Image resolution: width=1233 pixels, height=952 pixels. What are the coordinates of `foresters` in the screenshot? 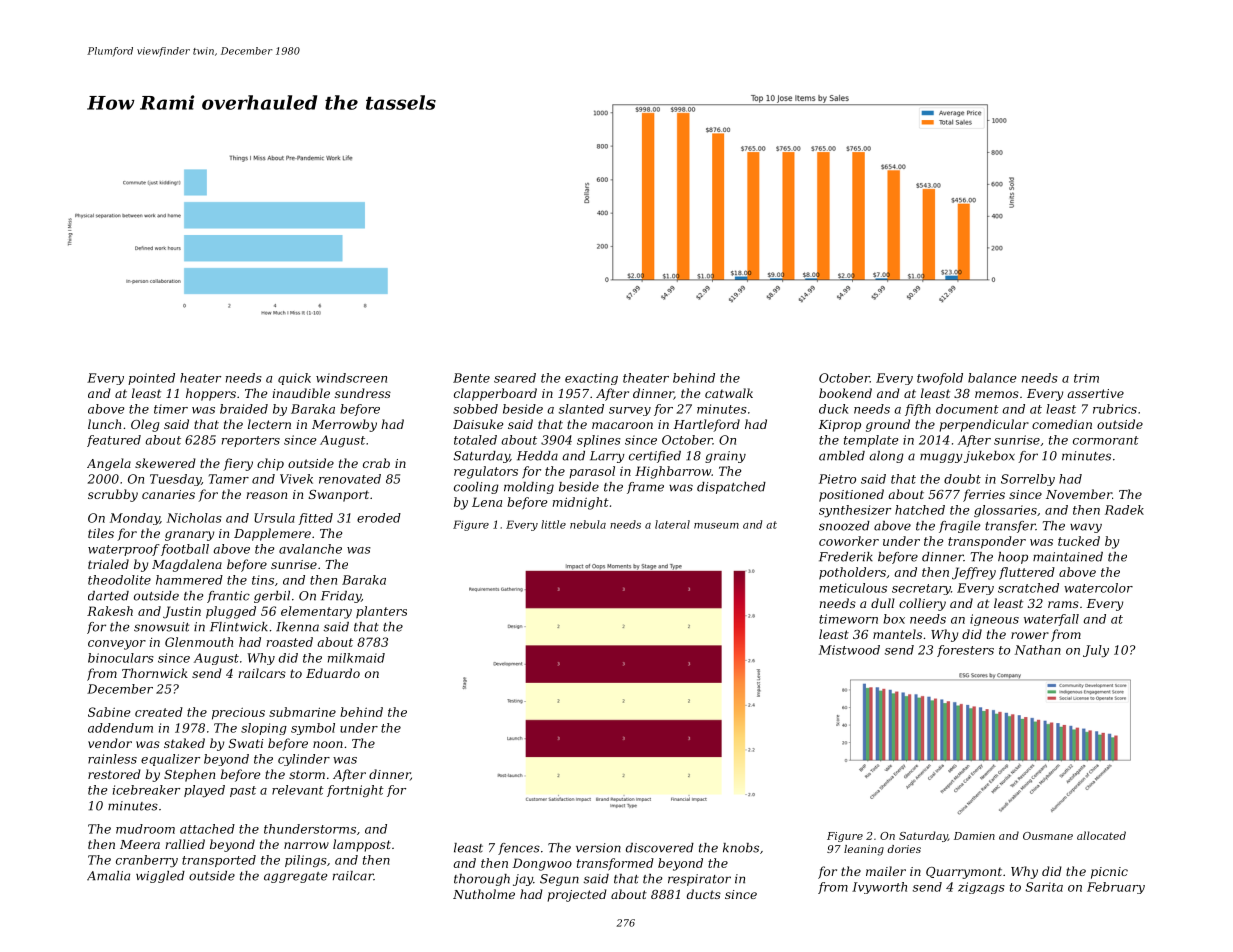 It's located at (965, 651).
